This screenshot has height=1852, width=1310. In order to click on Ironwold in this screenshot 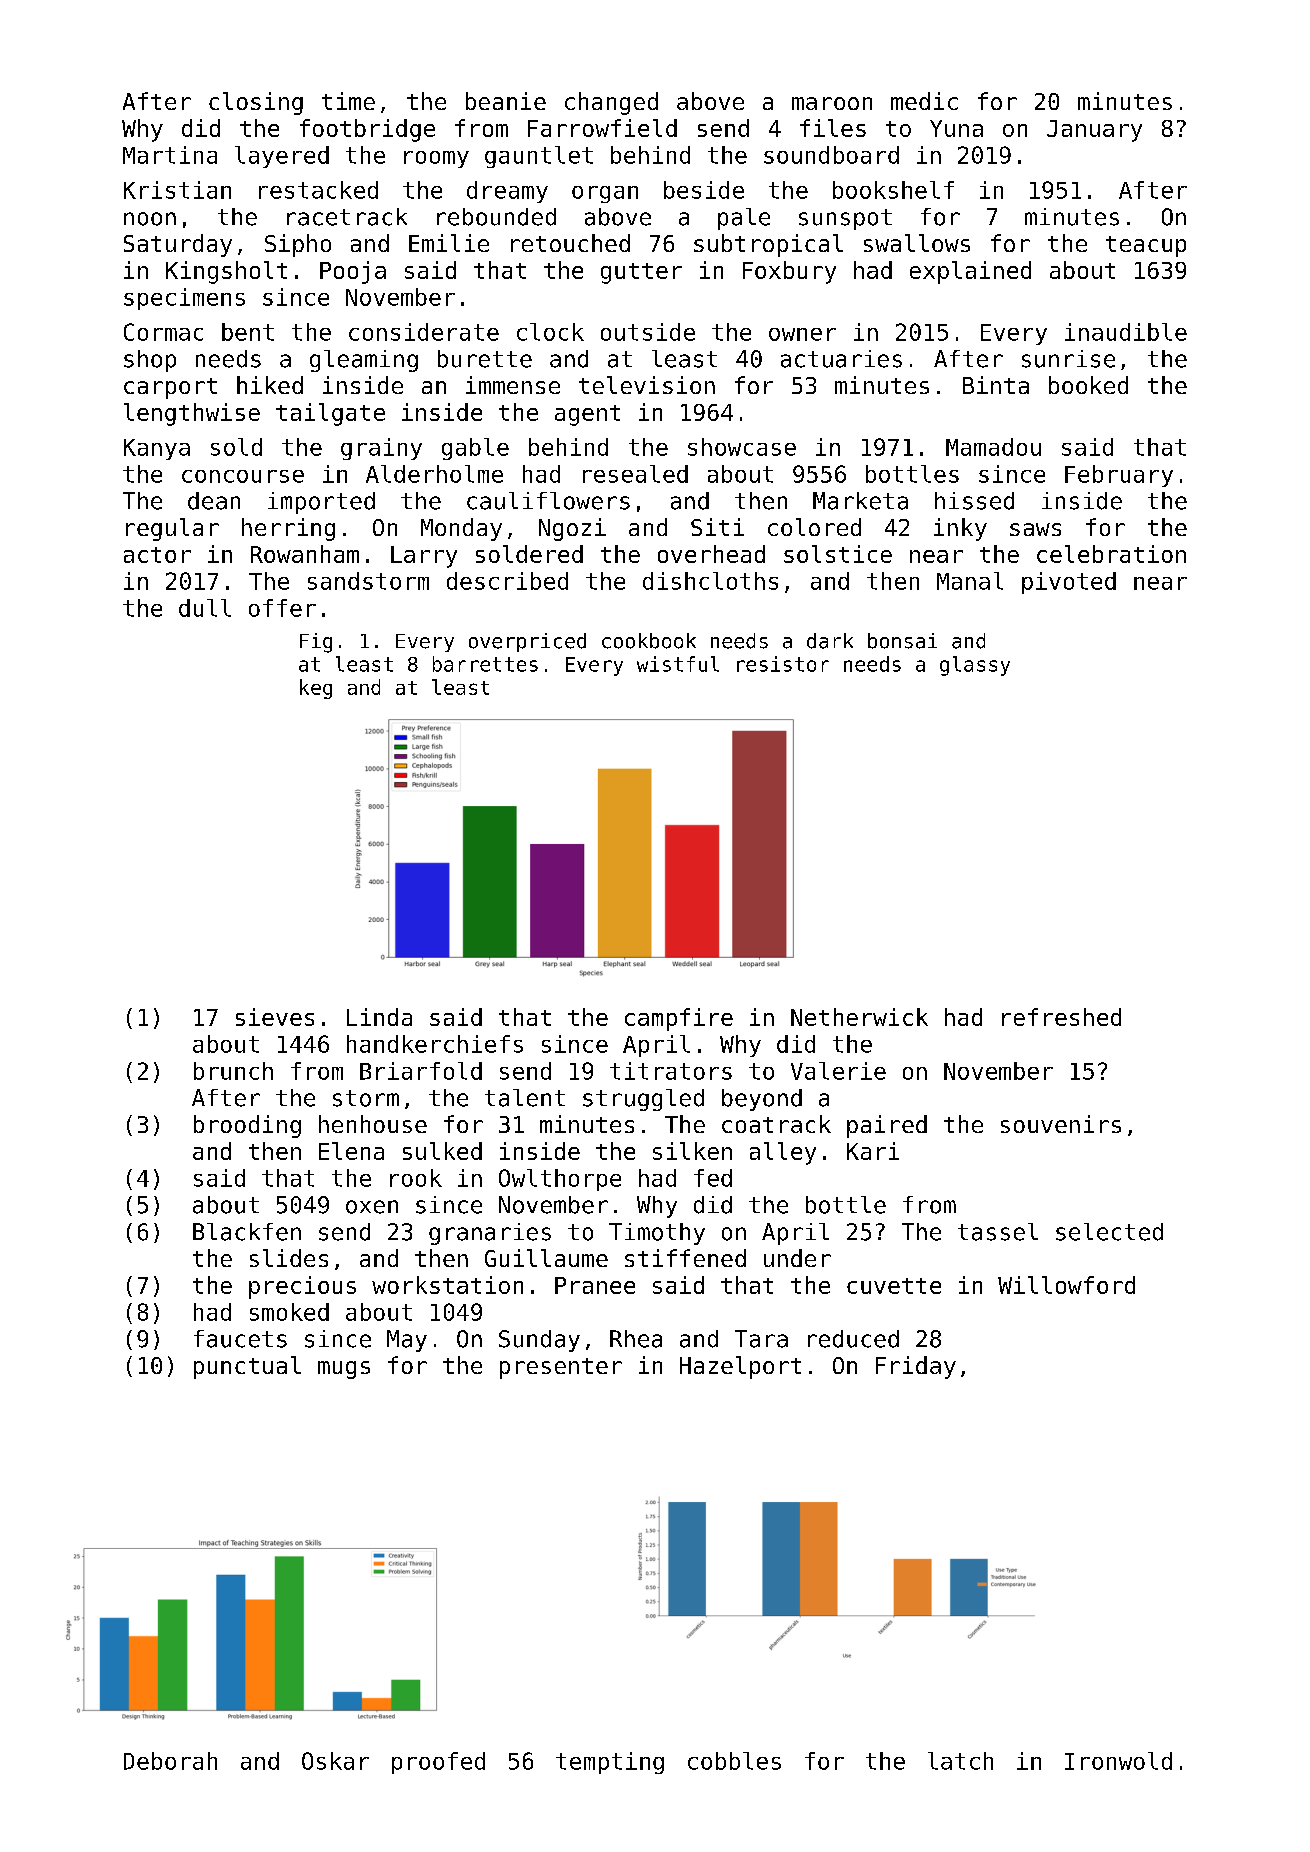, I will do `click(1118, 1761)`.
